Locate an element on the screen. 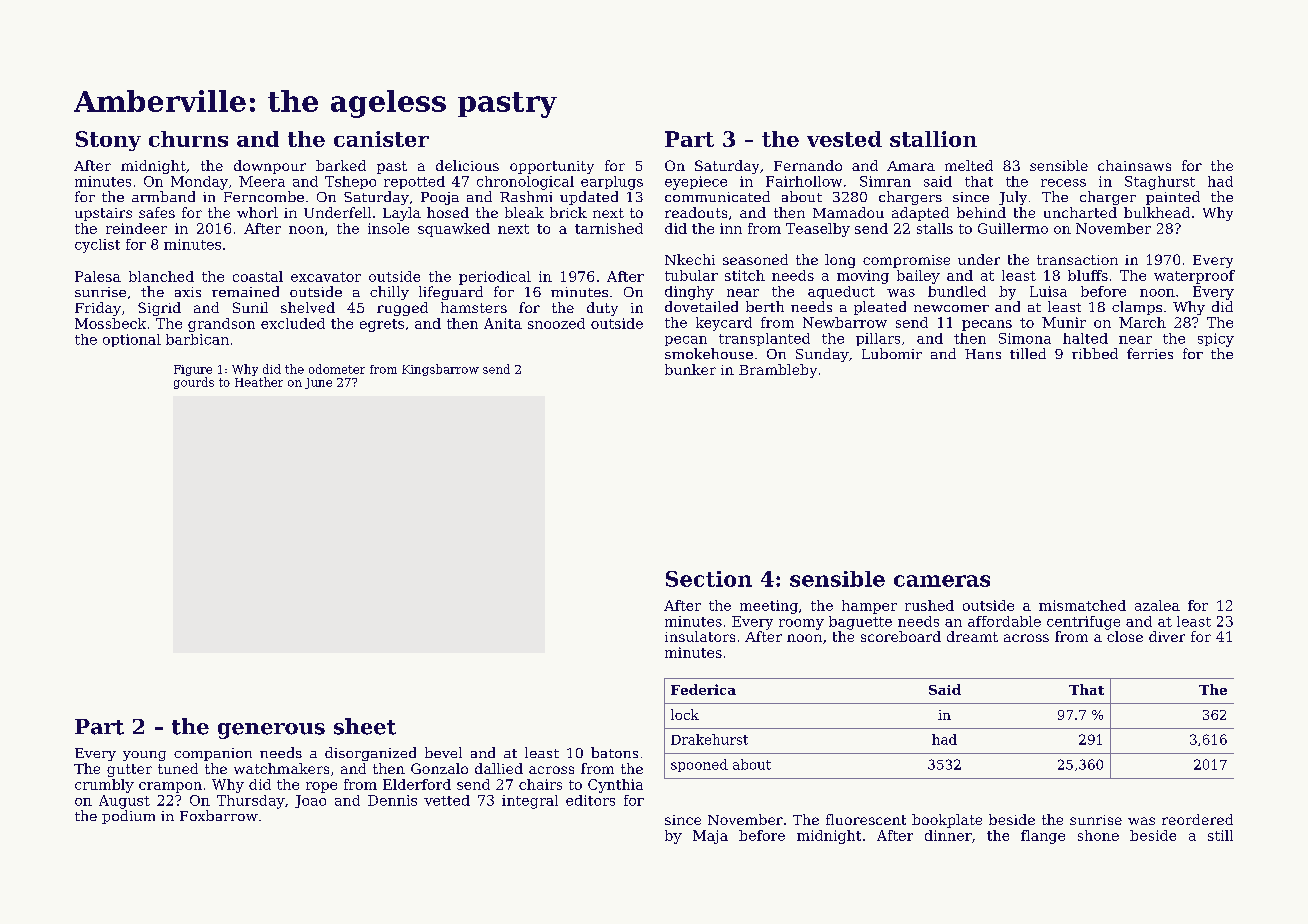  Heather is located at coordinates (259, 382).
